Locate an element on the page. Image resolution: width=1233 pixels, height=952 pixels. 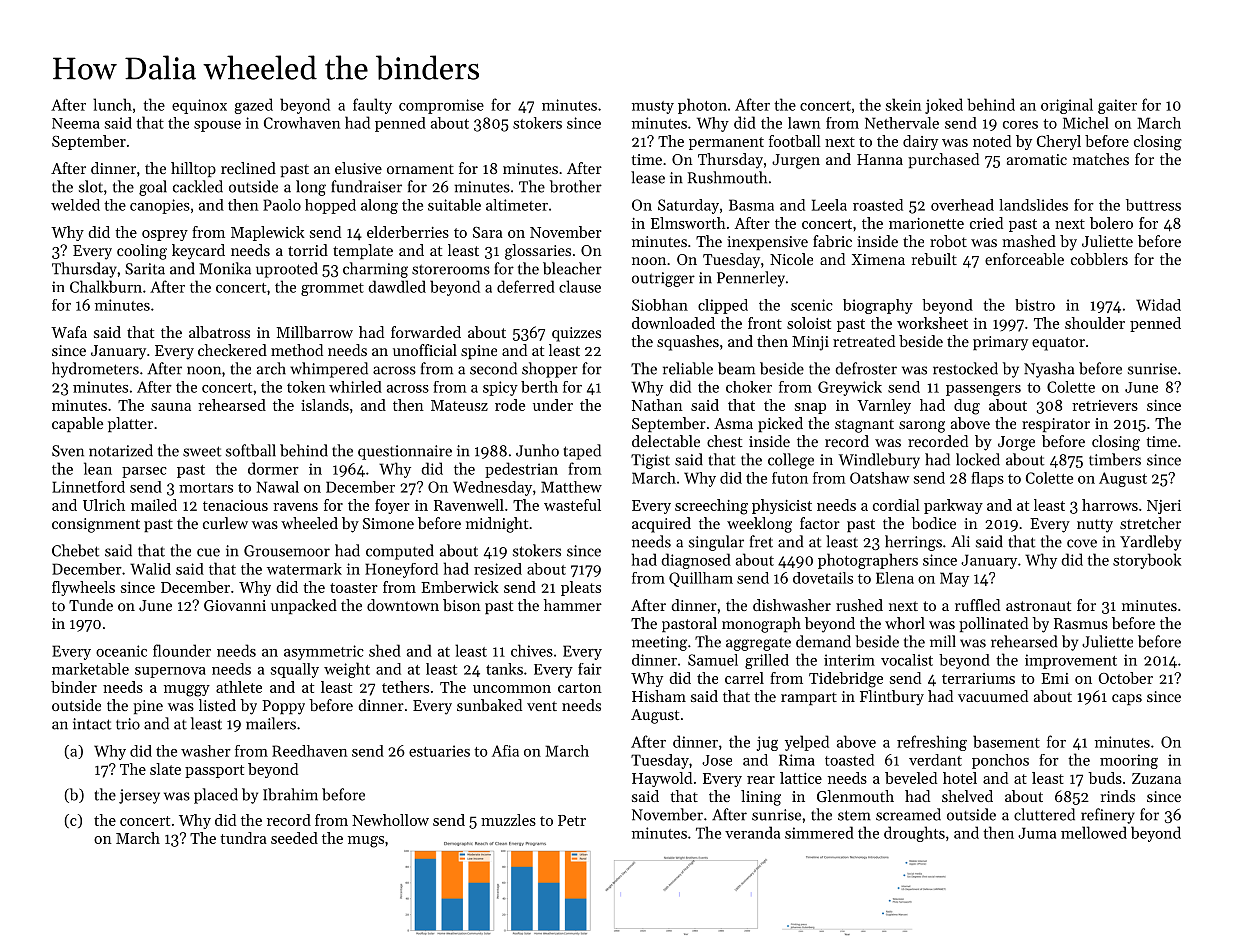
glossaries is located at coordinates (538, 252).
